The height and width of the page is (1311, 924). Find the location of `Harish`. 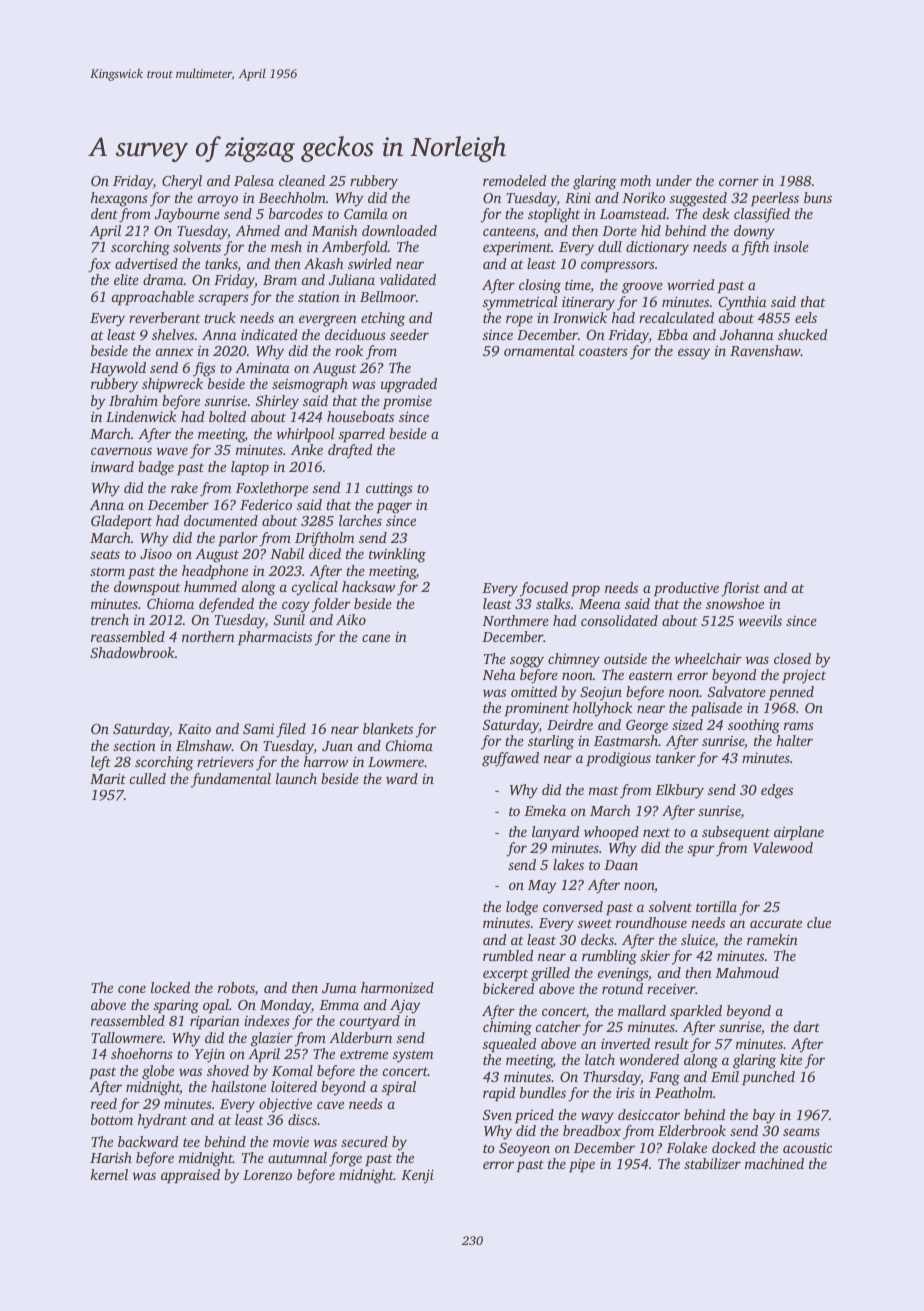

Harish is located at coordinates (111, 1157).
